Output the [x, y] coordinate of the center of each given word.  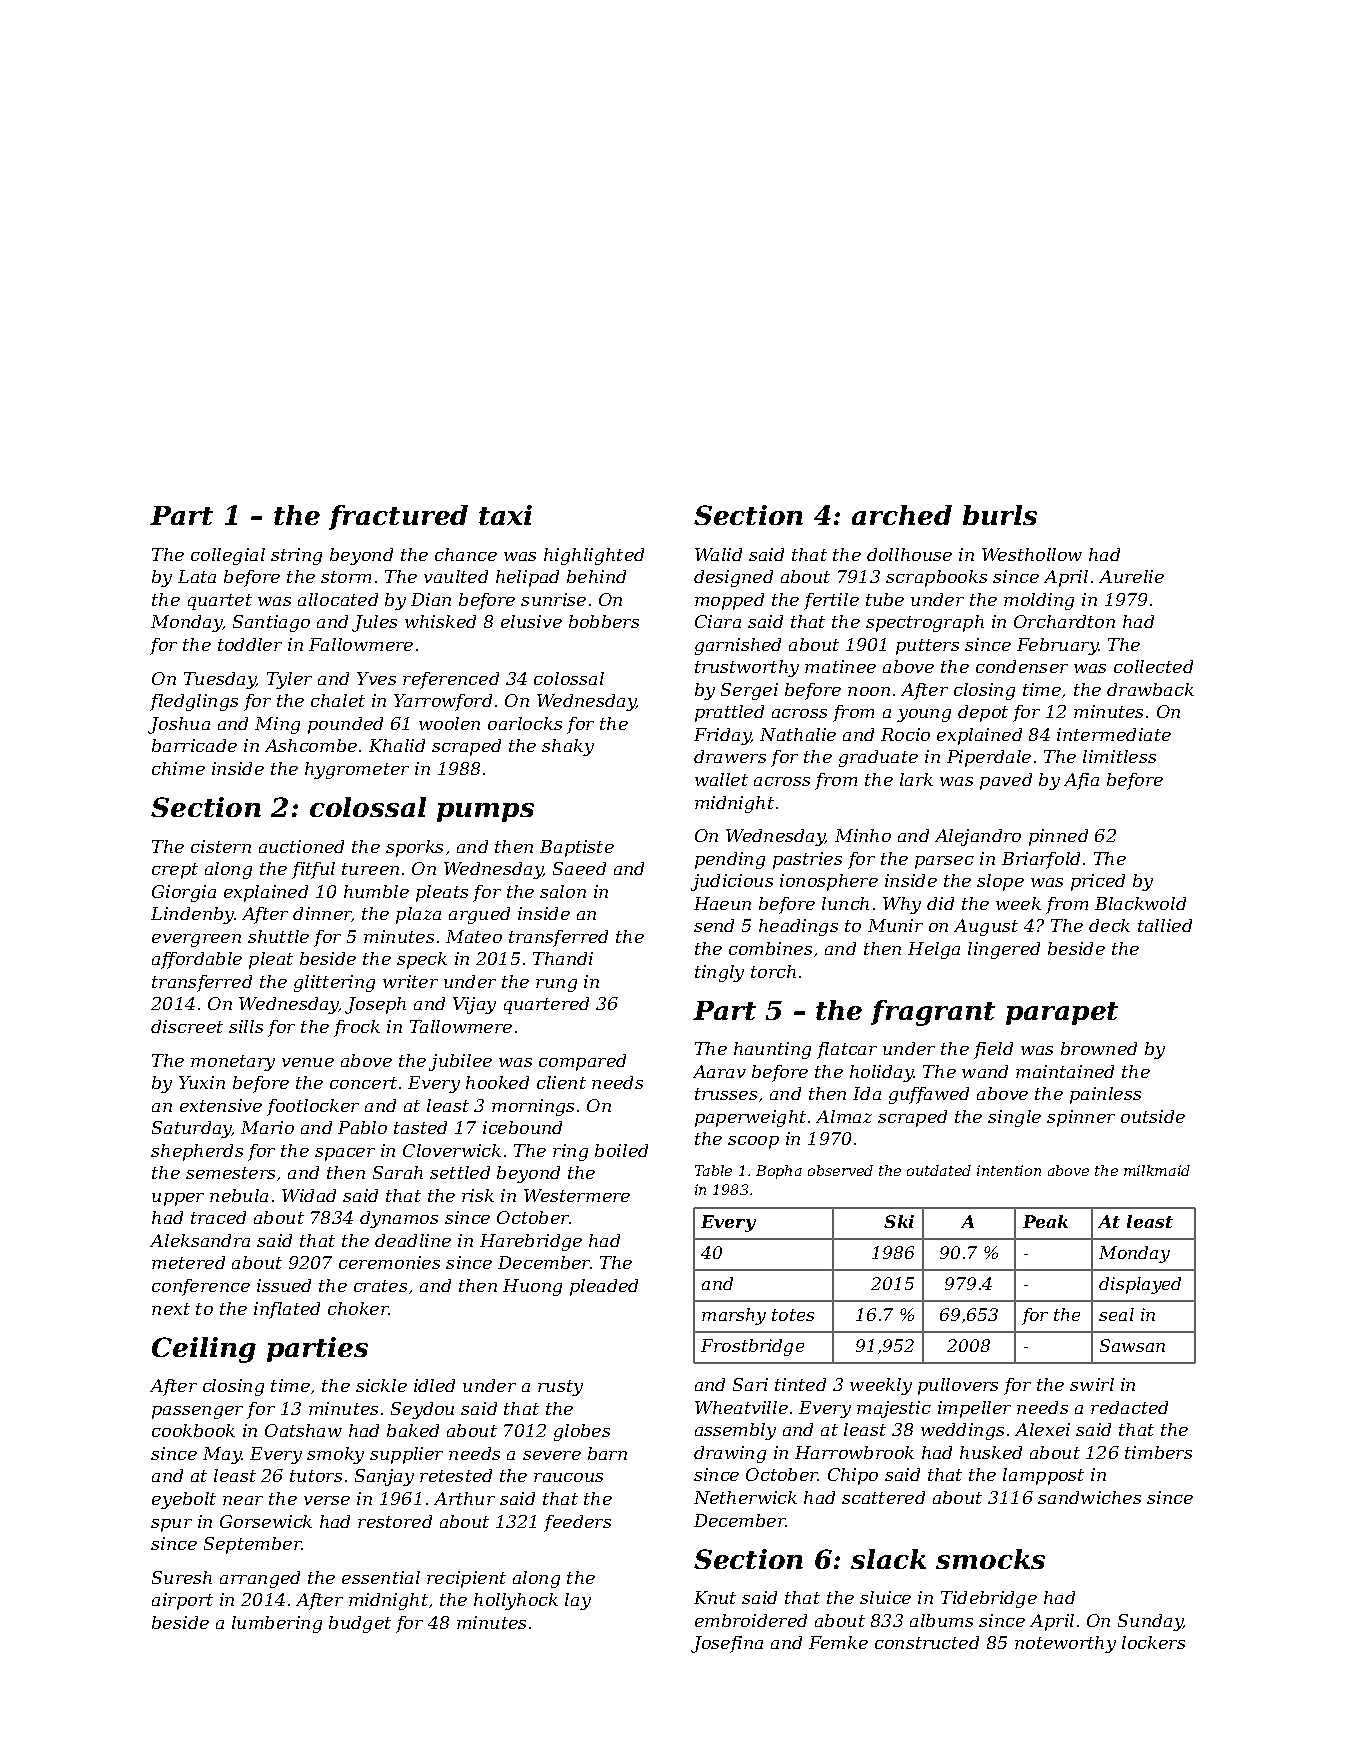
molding [1039, 601]
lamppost [1043, 1476]
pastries [807, 860]
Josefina [727, 1644]
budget [360, 1624]
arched [902, 515]
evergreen [196, 940]
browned [1099, 1048]
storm [346, 577]
